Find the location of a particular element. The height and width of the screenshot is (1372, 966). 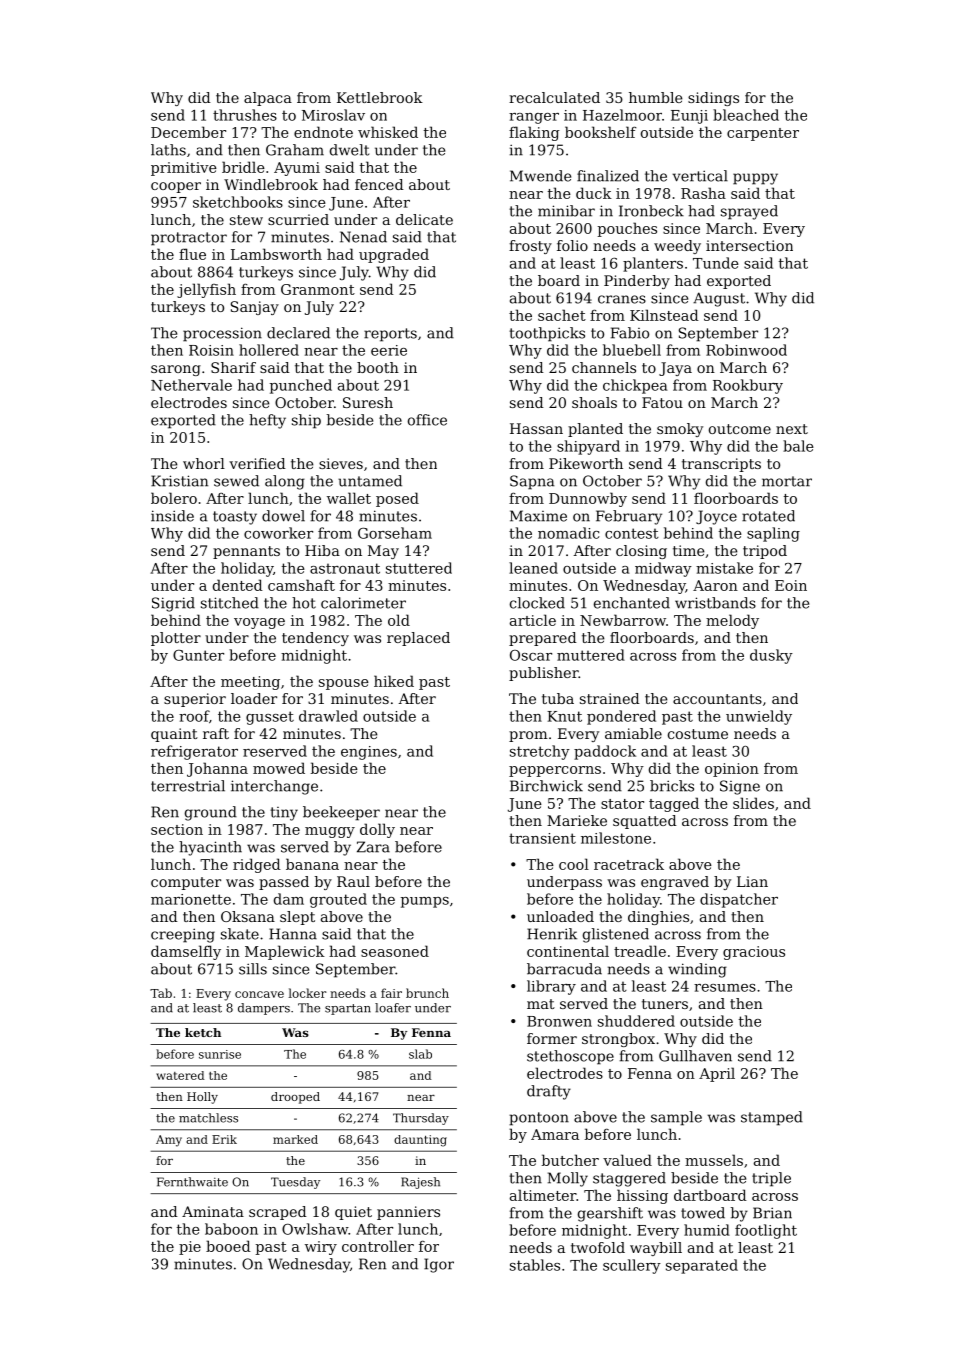

engines is located at coordinates (369, 753).
